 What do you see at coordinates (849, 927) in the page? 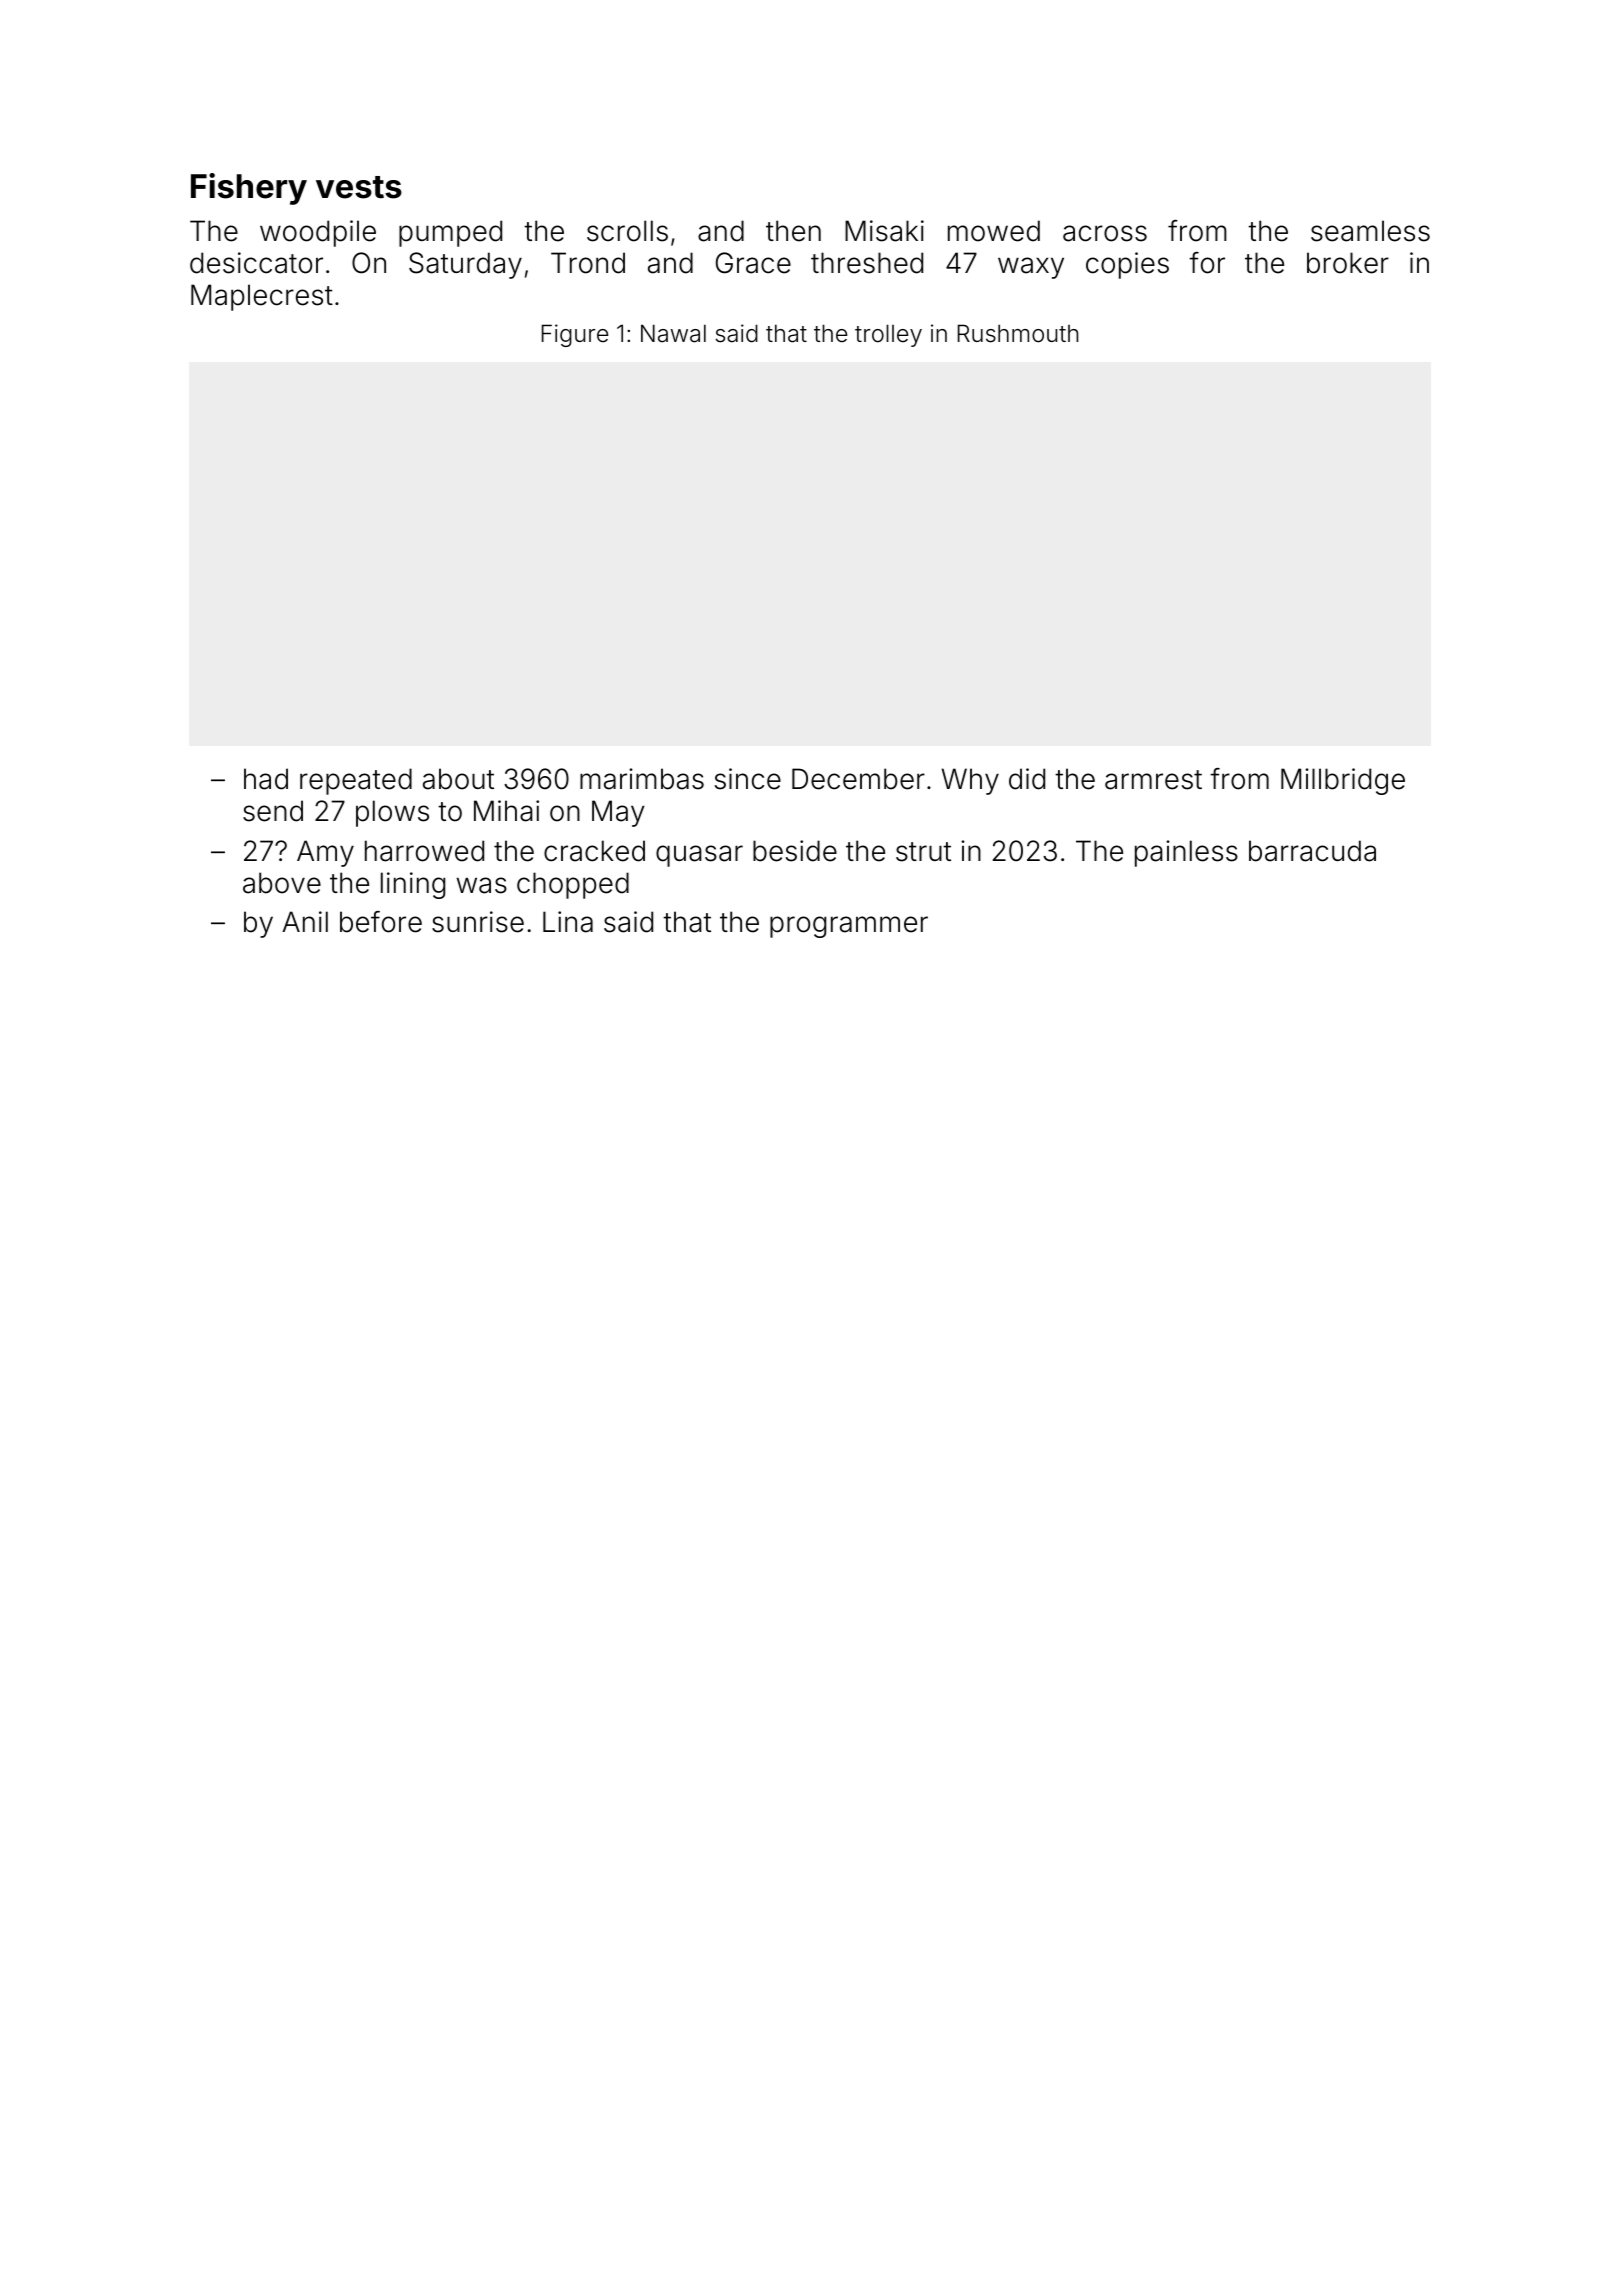
I see `programmer` at bounding box center [849, 927].
